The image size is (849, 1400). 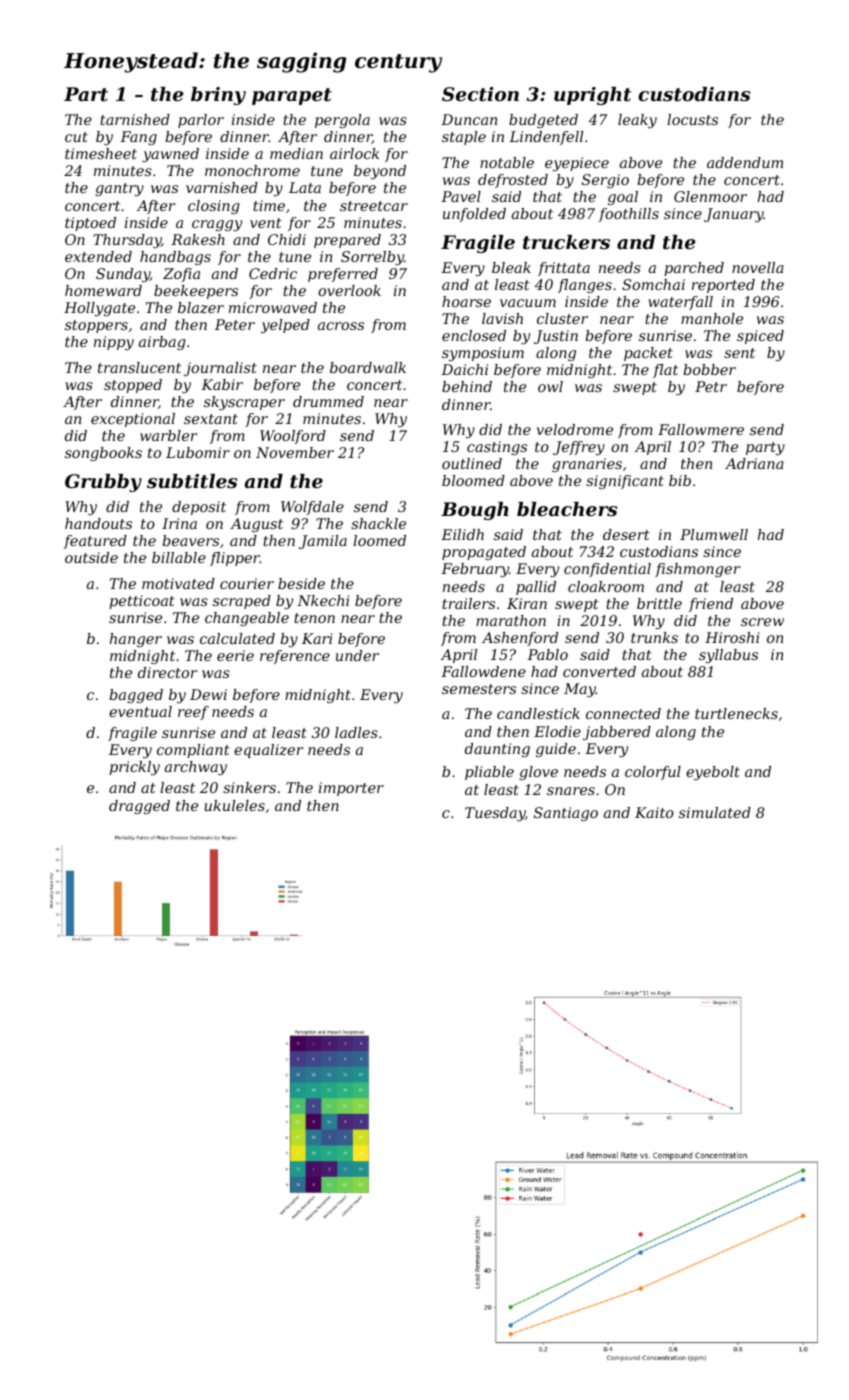 What do you see at coordinates (323, 600) in the page?
I see `Nkechi` at bounding box center [323, 600].
